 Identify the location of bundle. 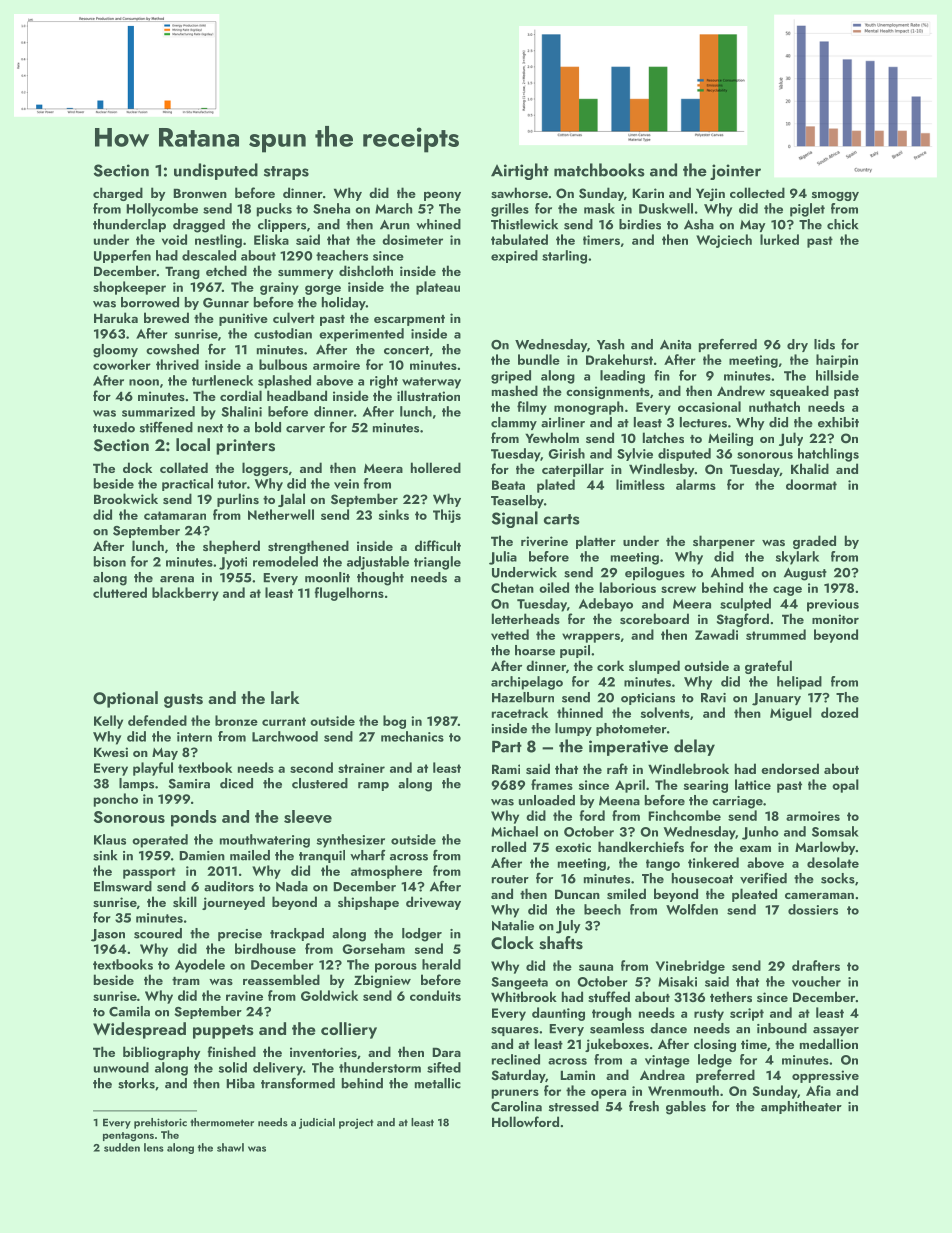
(539, 359).
